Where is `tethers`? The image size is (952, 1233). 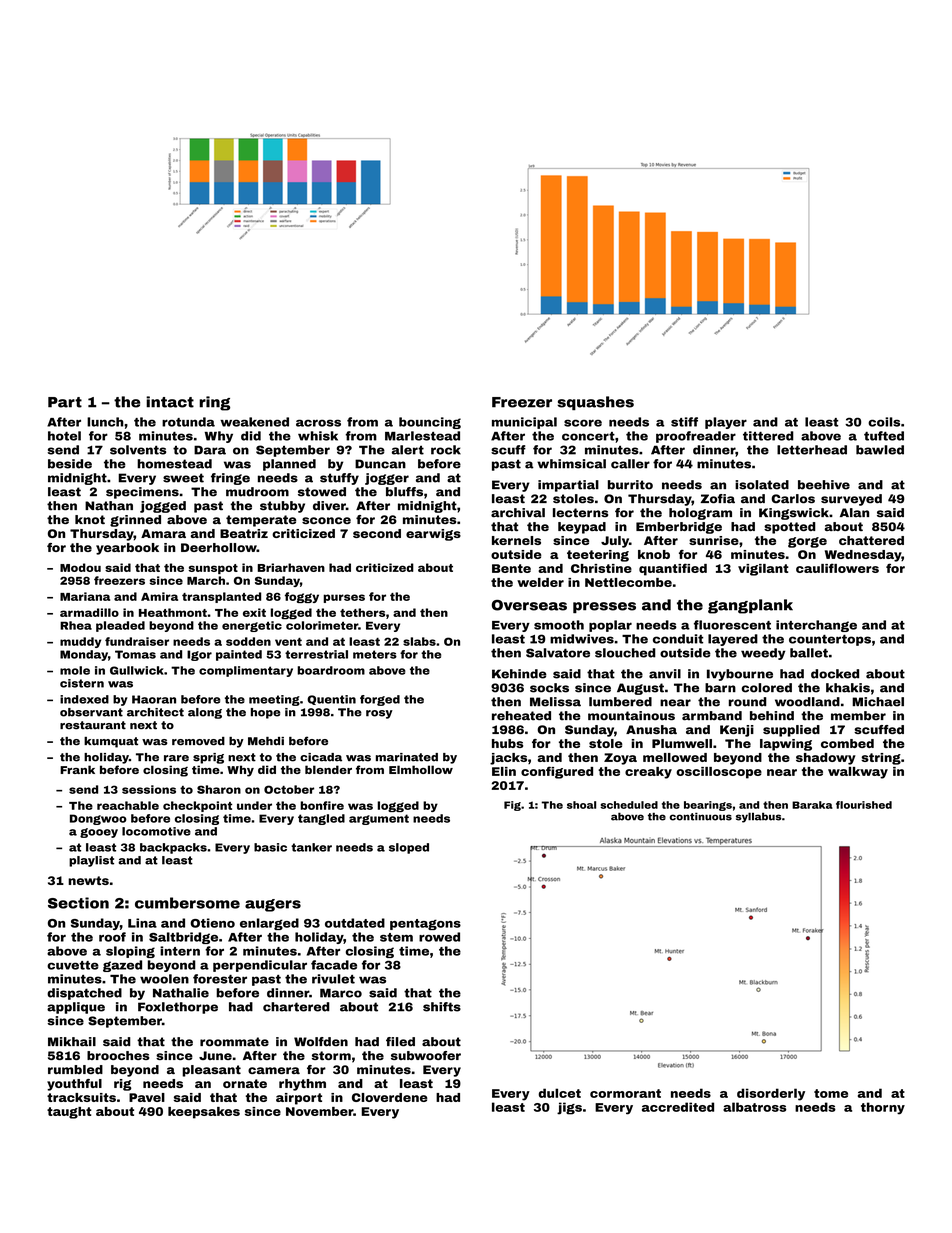 tethers is located at coordinates (362, 612).
